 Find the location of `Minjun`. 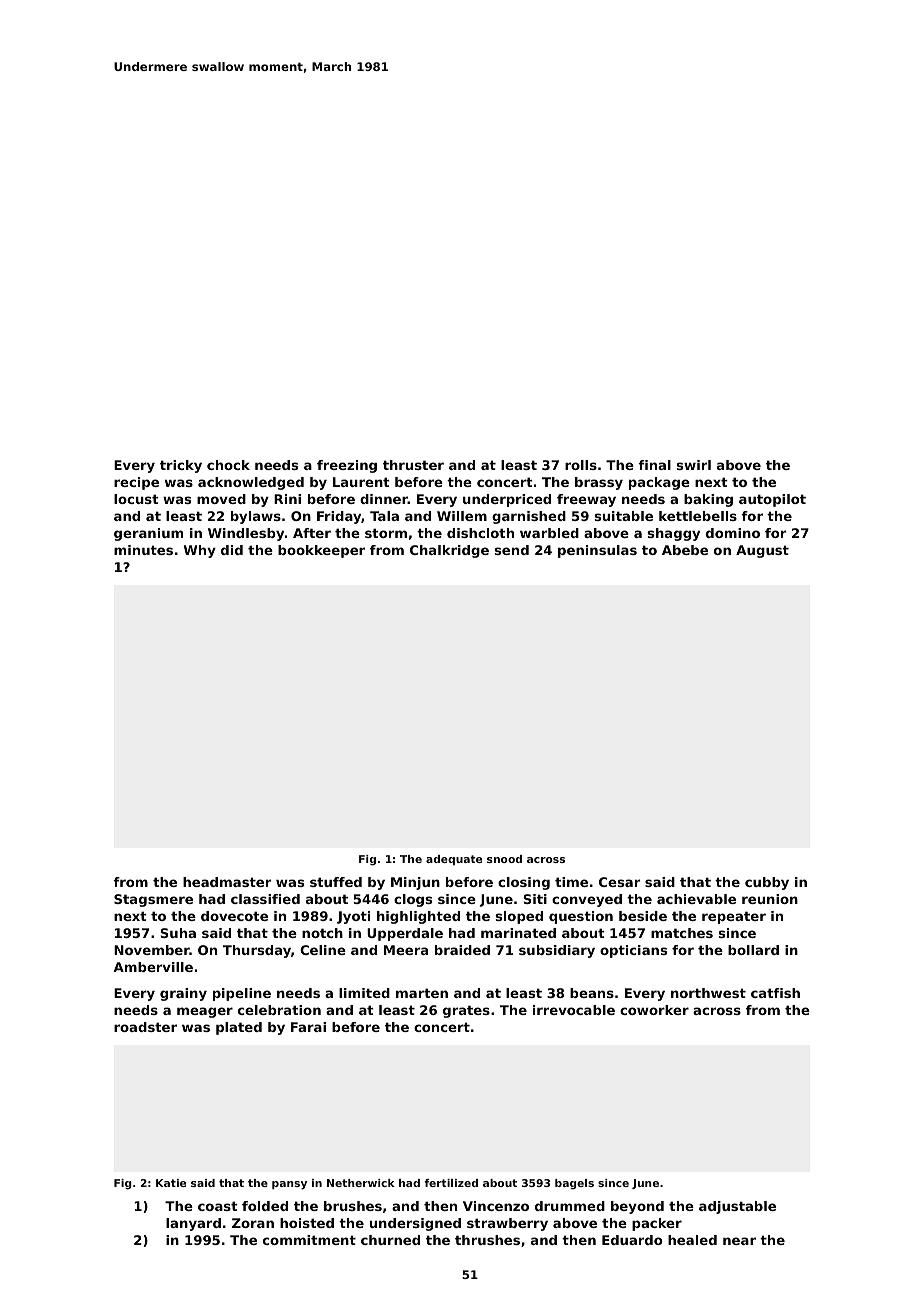

Minjun is located at coordinates (415, 883).
